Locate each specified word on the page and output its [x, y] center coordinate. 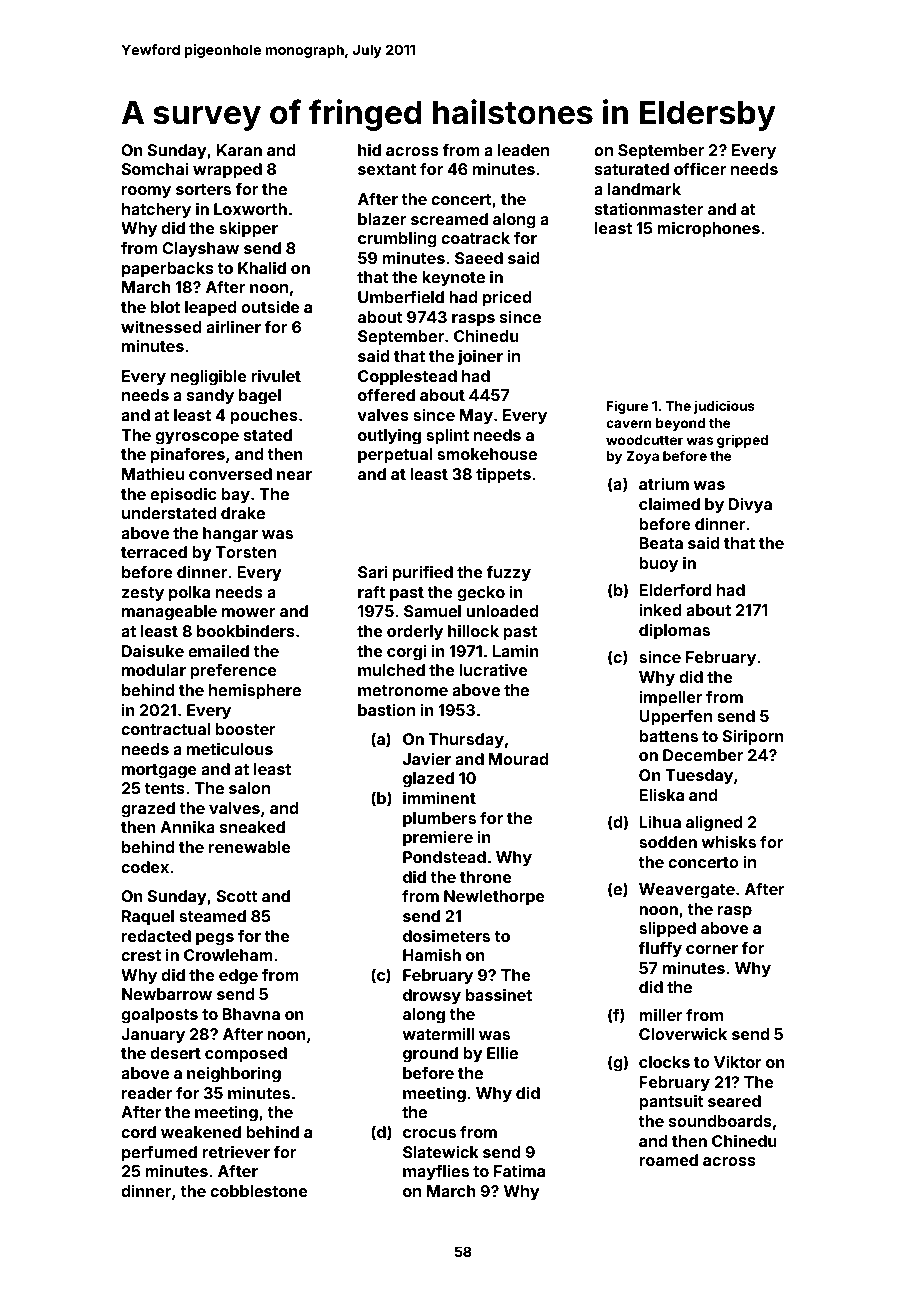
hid [369, 149]
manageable [169, 613]
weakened [201, 1132]
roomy [146, 192]
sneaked [252, 827]
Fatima [519, 1170]
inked [660, 609]
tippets [503, 475]
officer [700, 168]
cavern [629, 424]
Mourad [518, 759]
